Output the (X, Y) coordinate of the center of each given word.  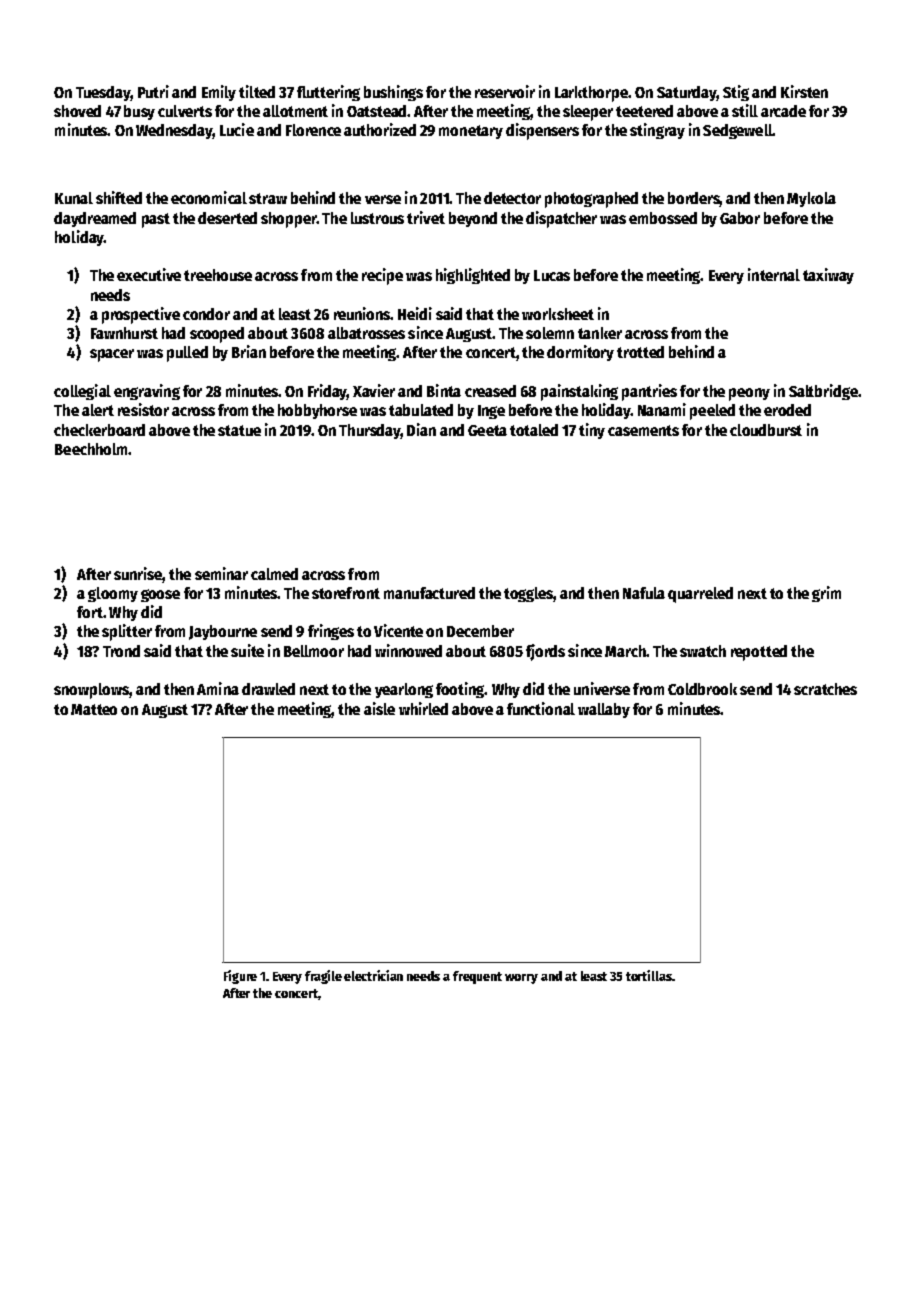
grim (826, 594)
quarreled (700, 595)
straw (268, 198)
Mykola (811, 199)
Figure (240, 977)
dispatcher (561, 219)
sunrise (138, 573)
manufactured (429, 593)
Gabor (740, 218)
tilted (257, 91)
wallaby (604, 710)
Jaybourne (223, 632)
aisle (379, 708)
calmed (274, 574)
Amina (218, 688)
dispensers (542, 131)
